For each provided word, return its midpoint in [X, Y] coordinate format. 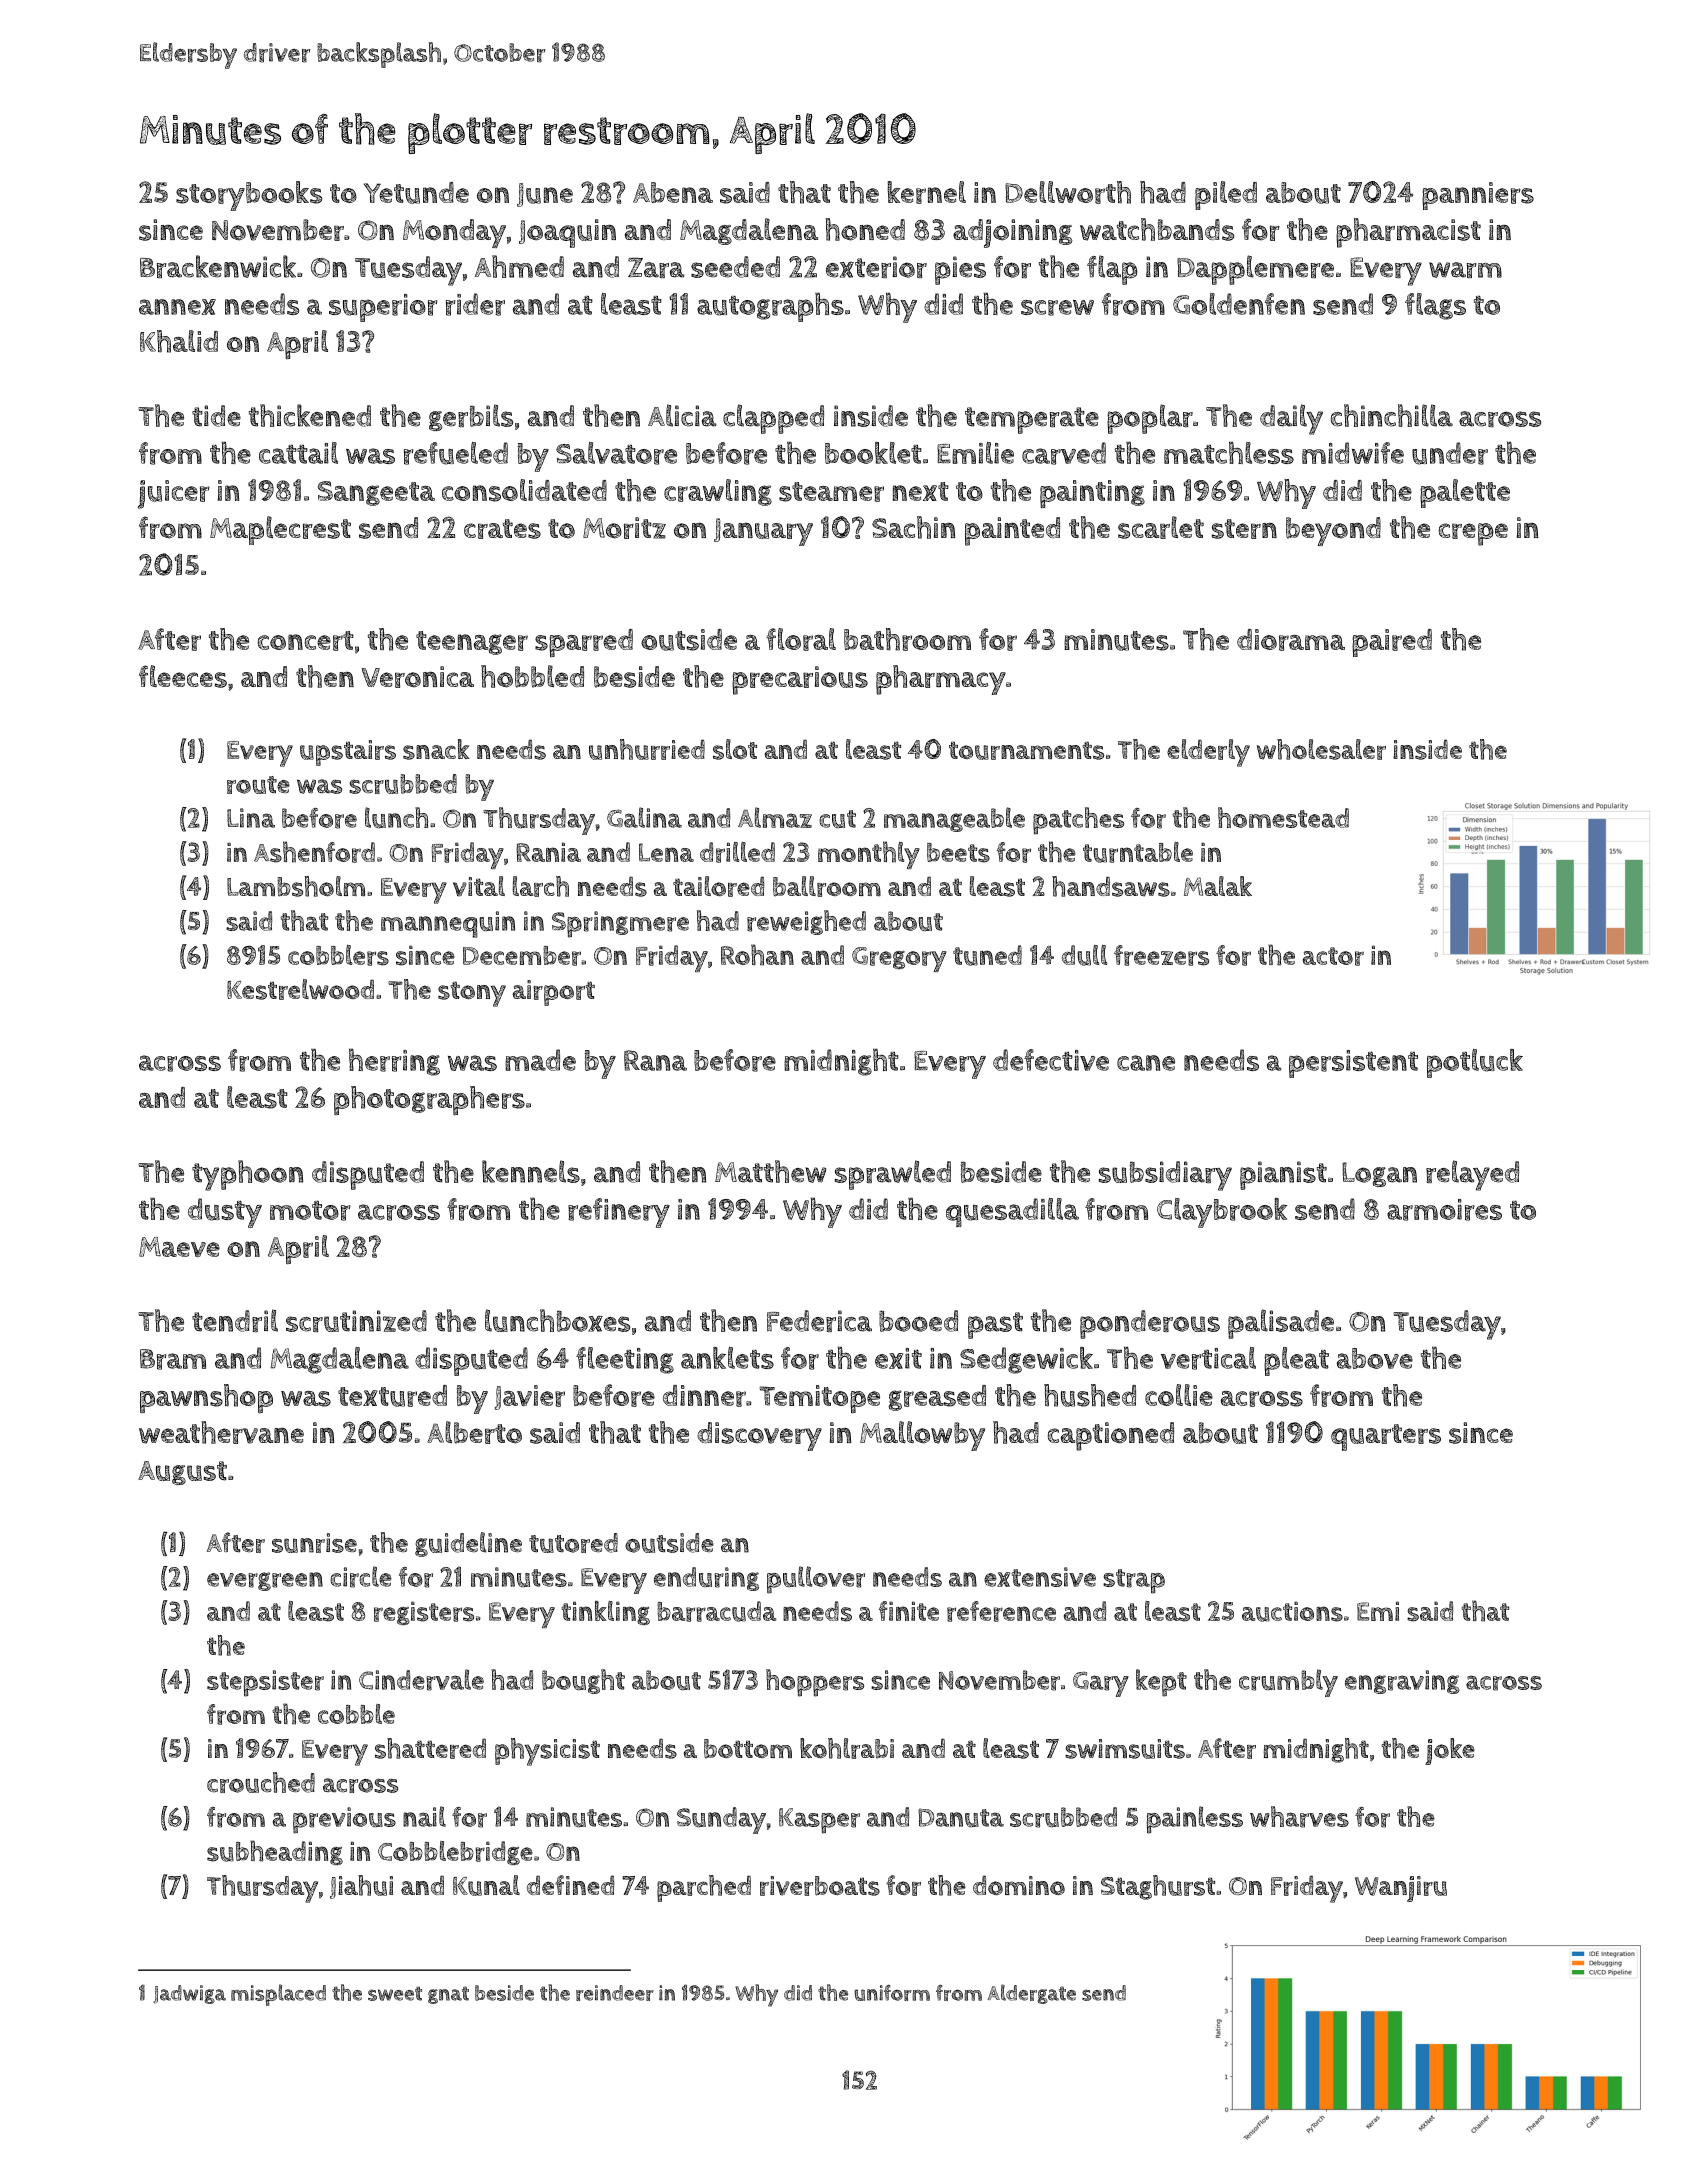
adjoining [1012, 233]
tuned [987, 955]
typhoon [247, 1175]
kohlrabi [847, 1748]
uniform [892, 1993]
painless [1195, 1820]
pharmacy [941, 680]
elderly [1208, 753]
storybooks [249, 196]
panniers [1478, 196]
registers [424, 1613]
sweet [395, 1993]
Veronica [418, 677]
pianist [1283, 1175]
